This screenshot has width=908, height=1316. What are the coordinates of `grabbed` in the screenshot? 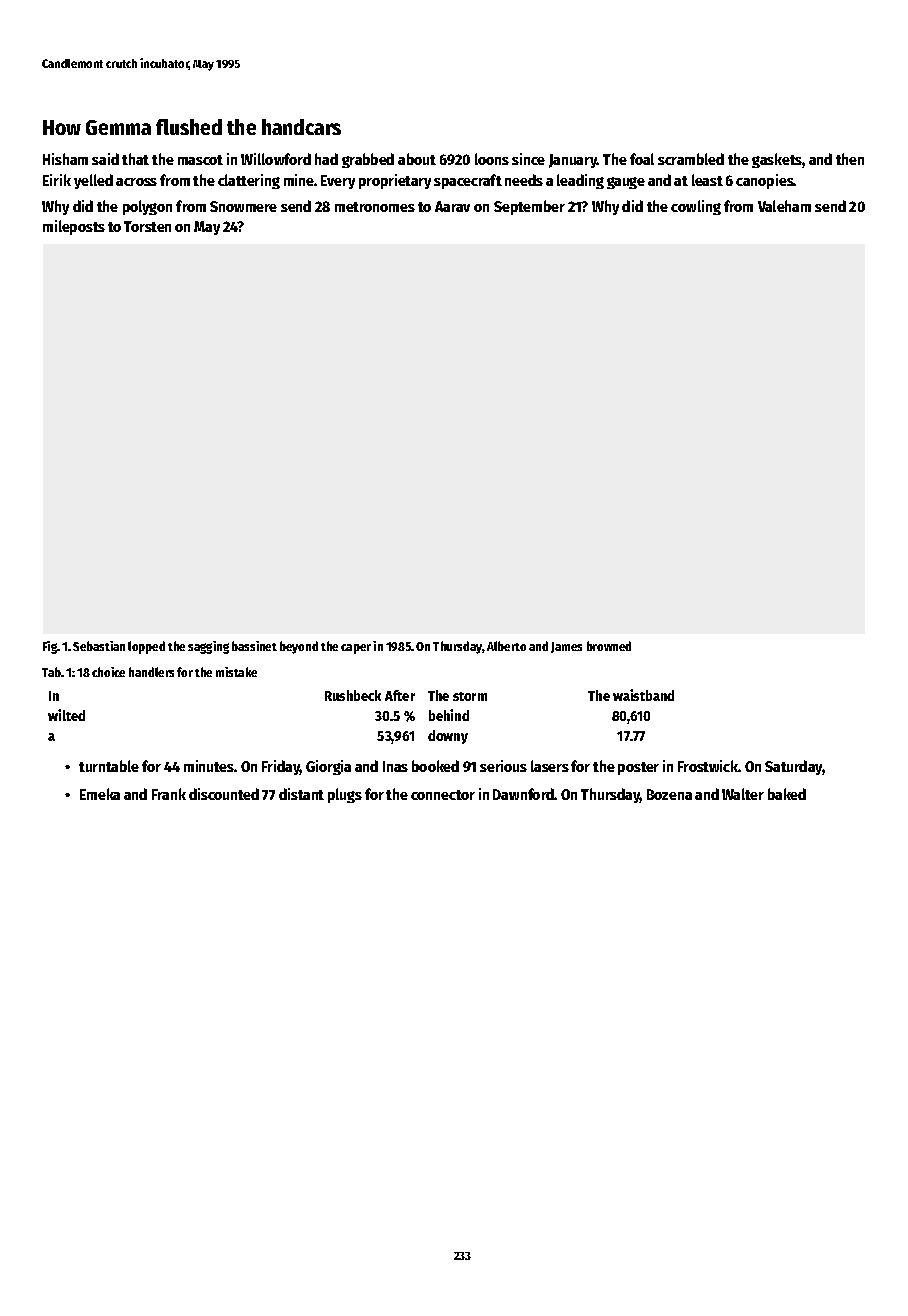 It's located at (368, 160).
